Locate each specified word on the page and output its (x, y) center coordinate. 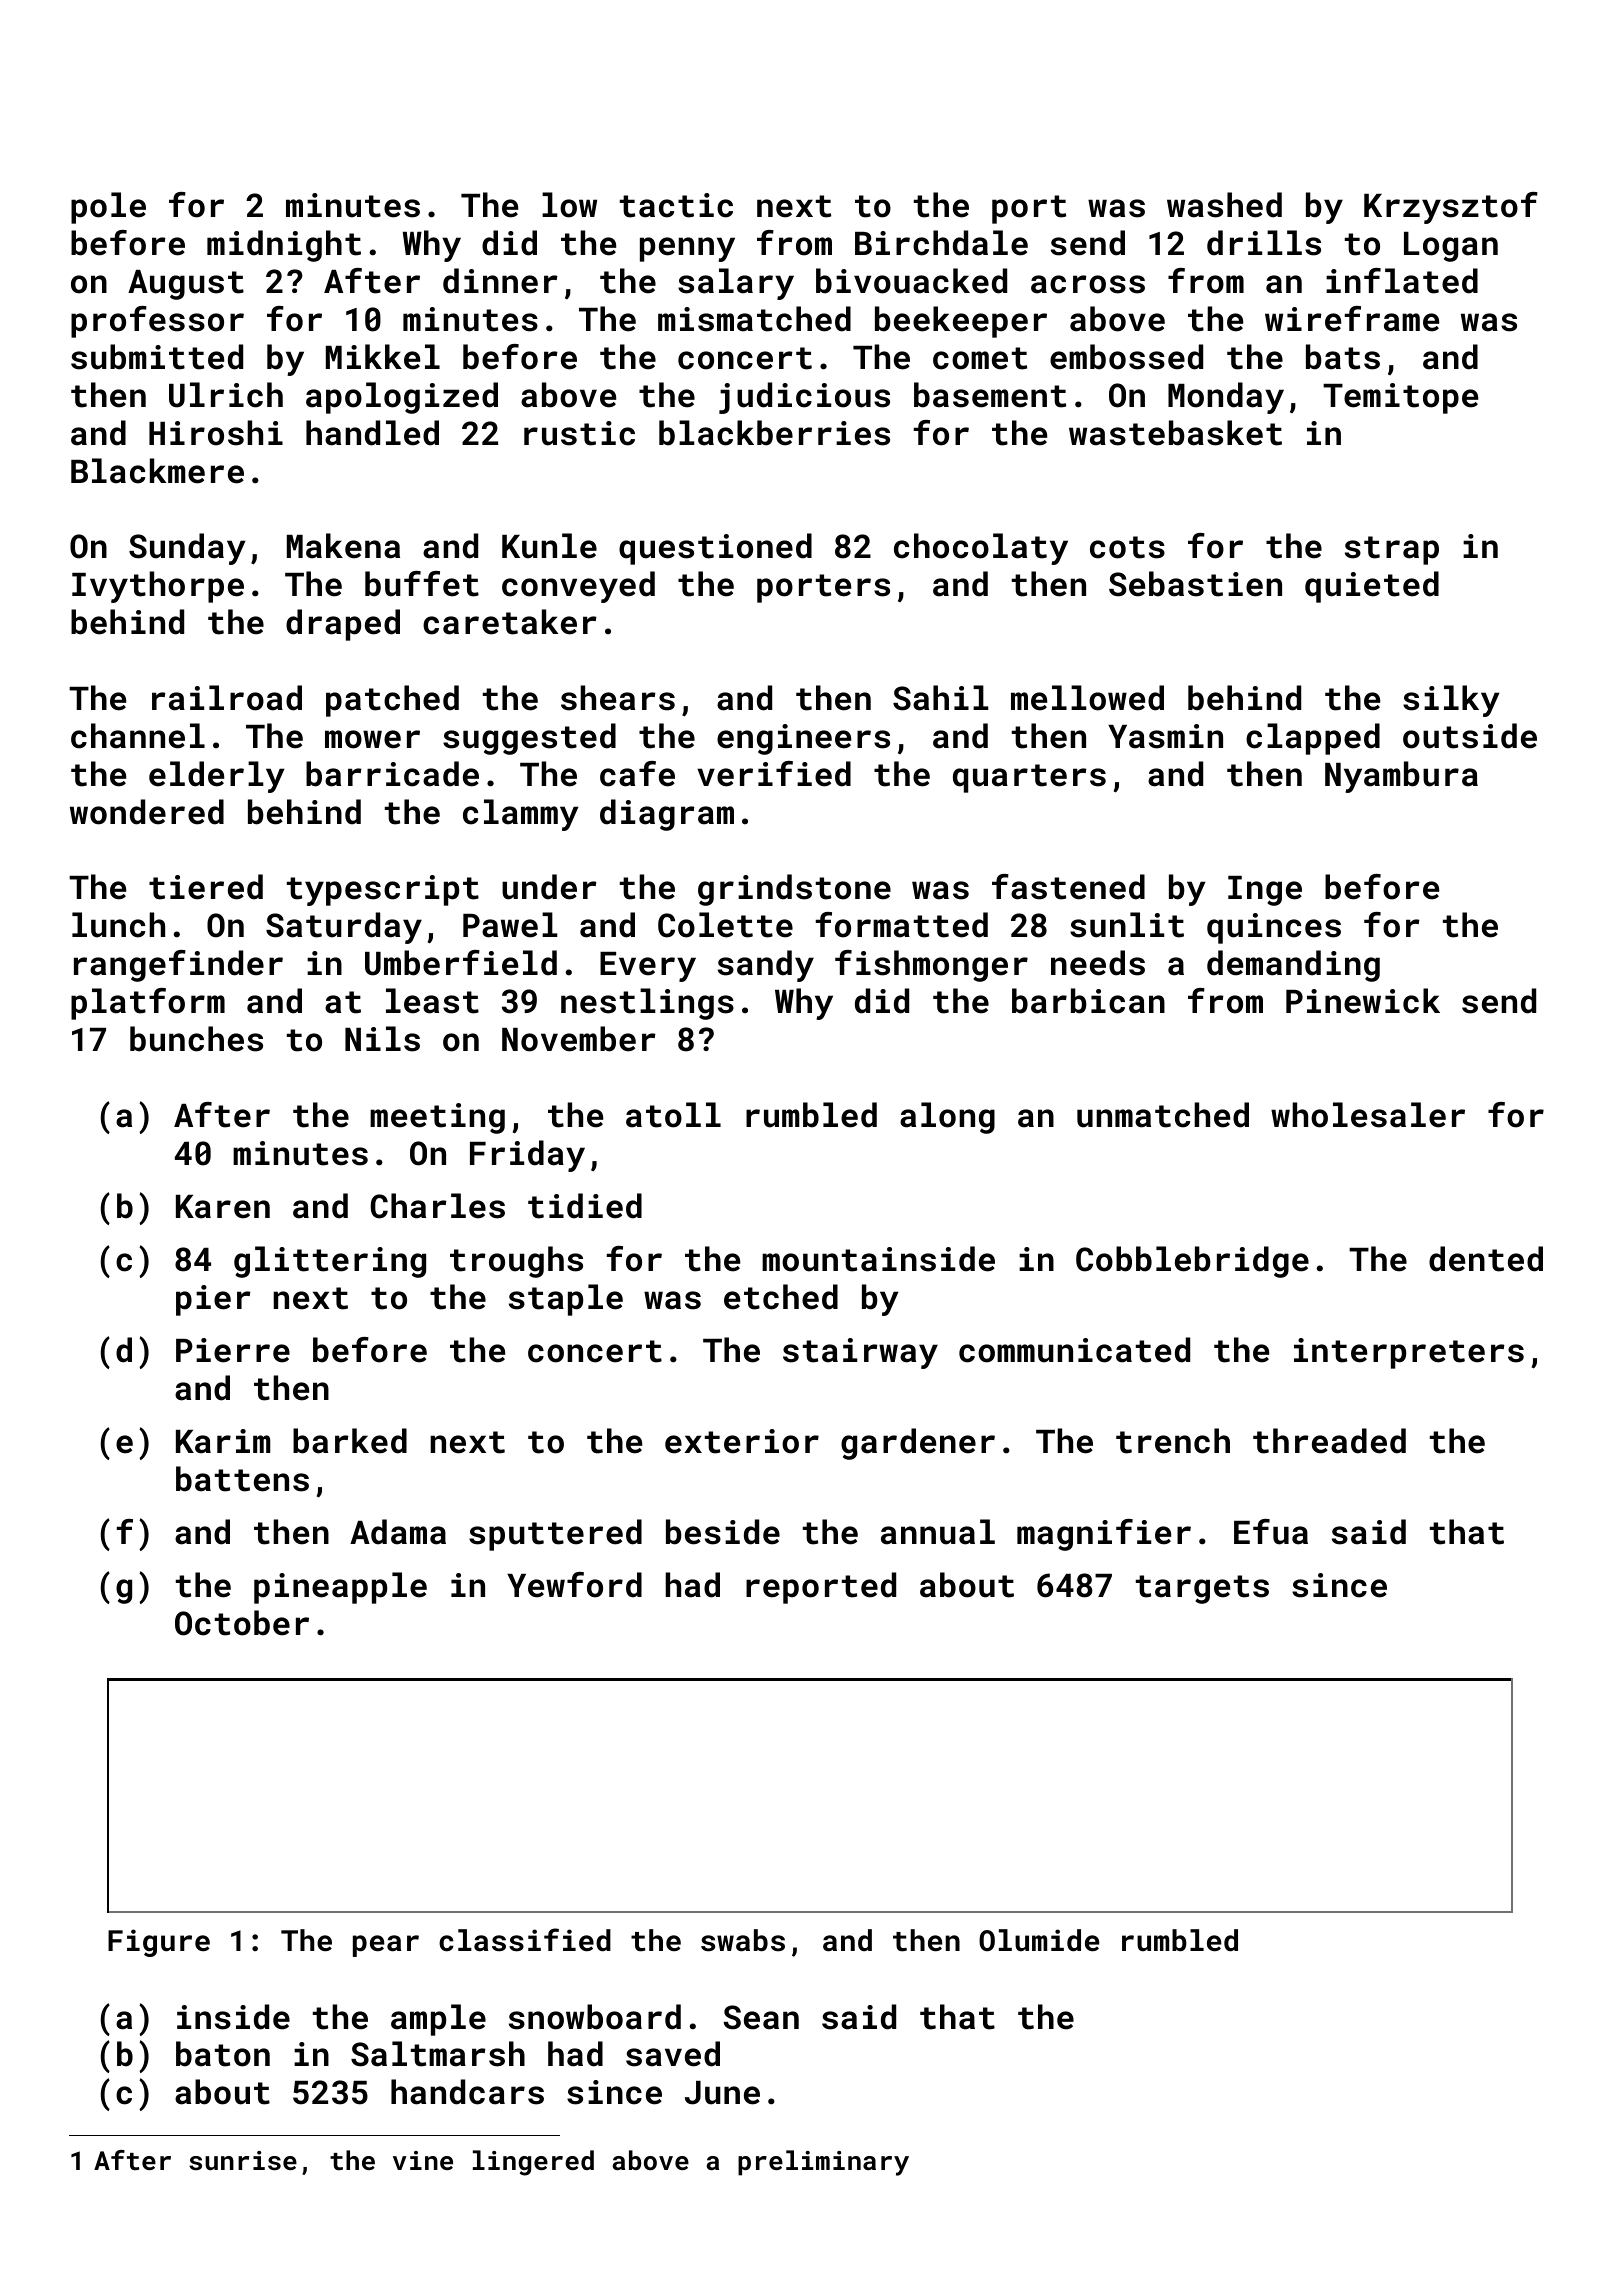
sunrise (243, 2161)
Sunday (187, 549)
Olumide (1039, 1940)
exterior (742, 1441)
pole (108, 208)
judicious (804, 398)
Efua (1271, 1532)
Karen (223, 1207)
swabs (743, 1940)
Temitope (1400, 398)
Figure (159, 1943)
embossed (1126, 357)
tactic (676, 205)
